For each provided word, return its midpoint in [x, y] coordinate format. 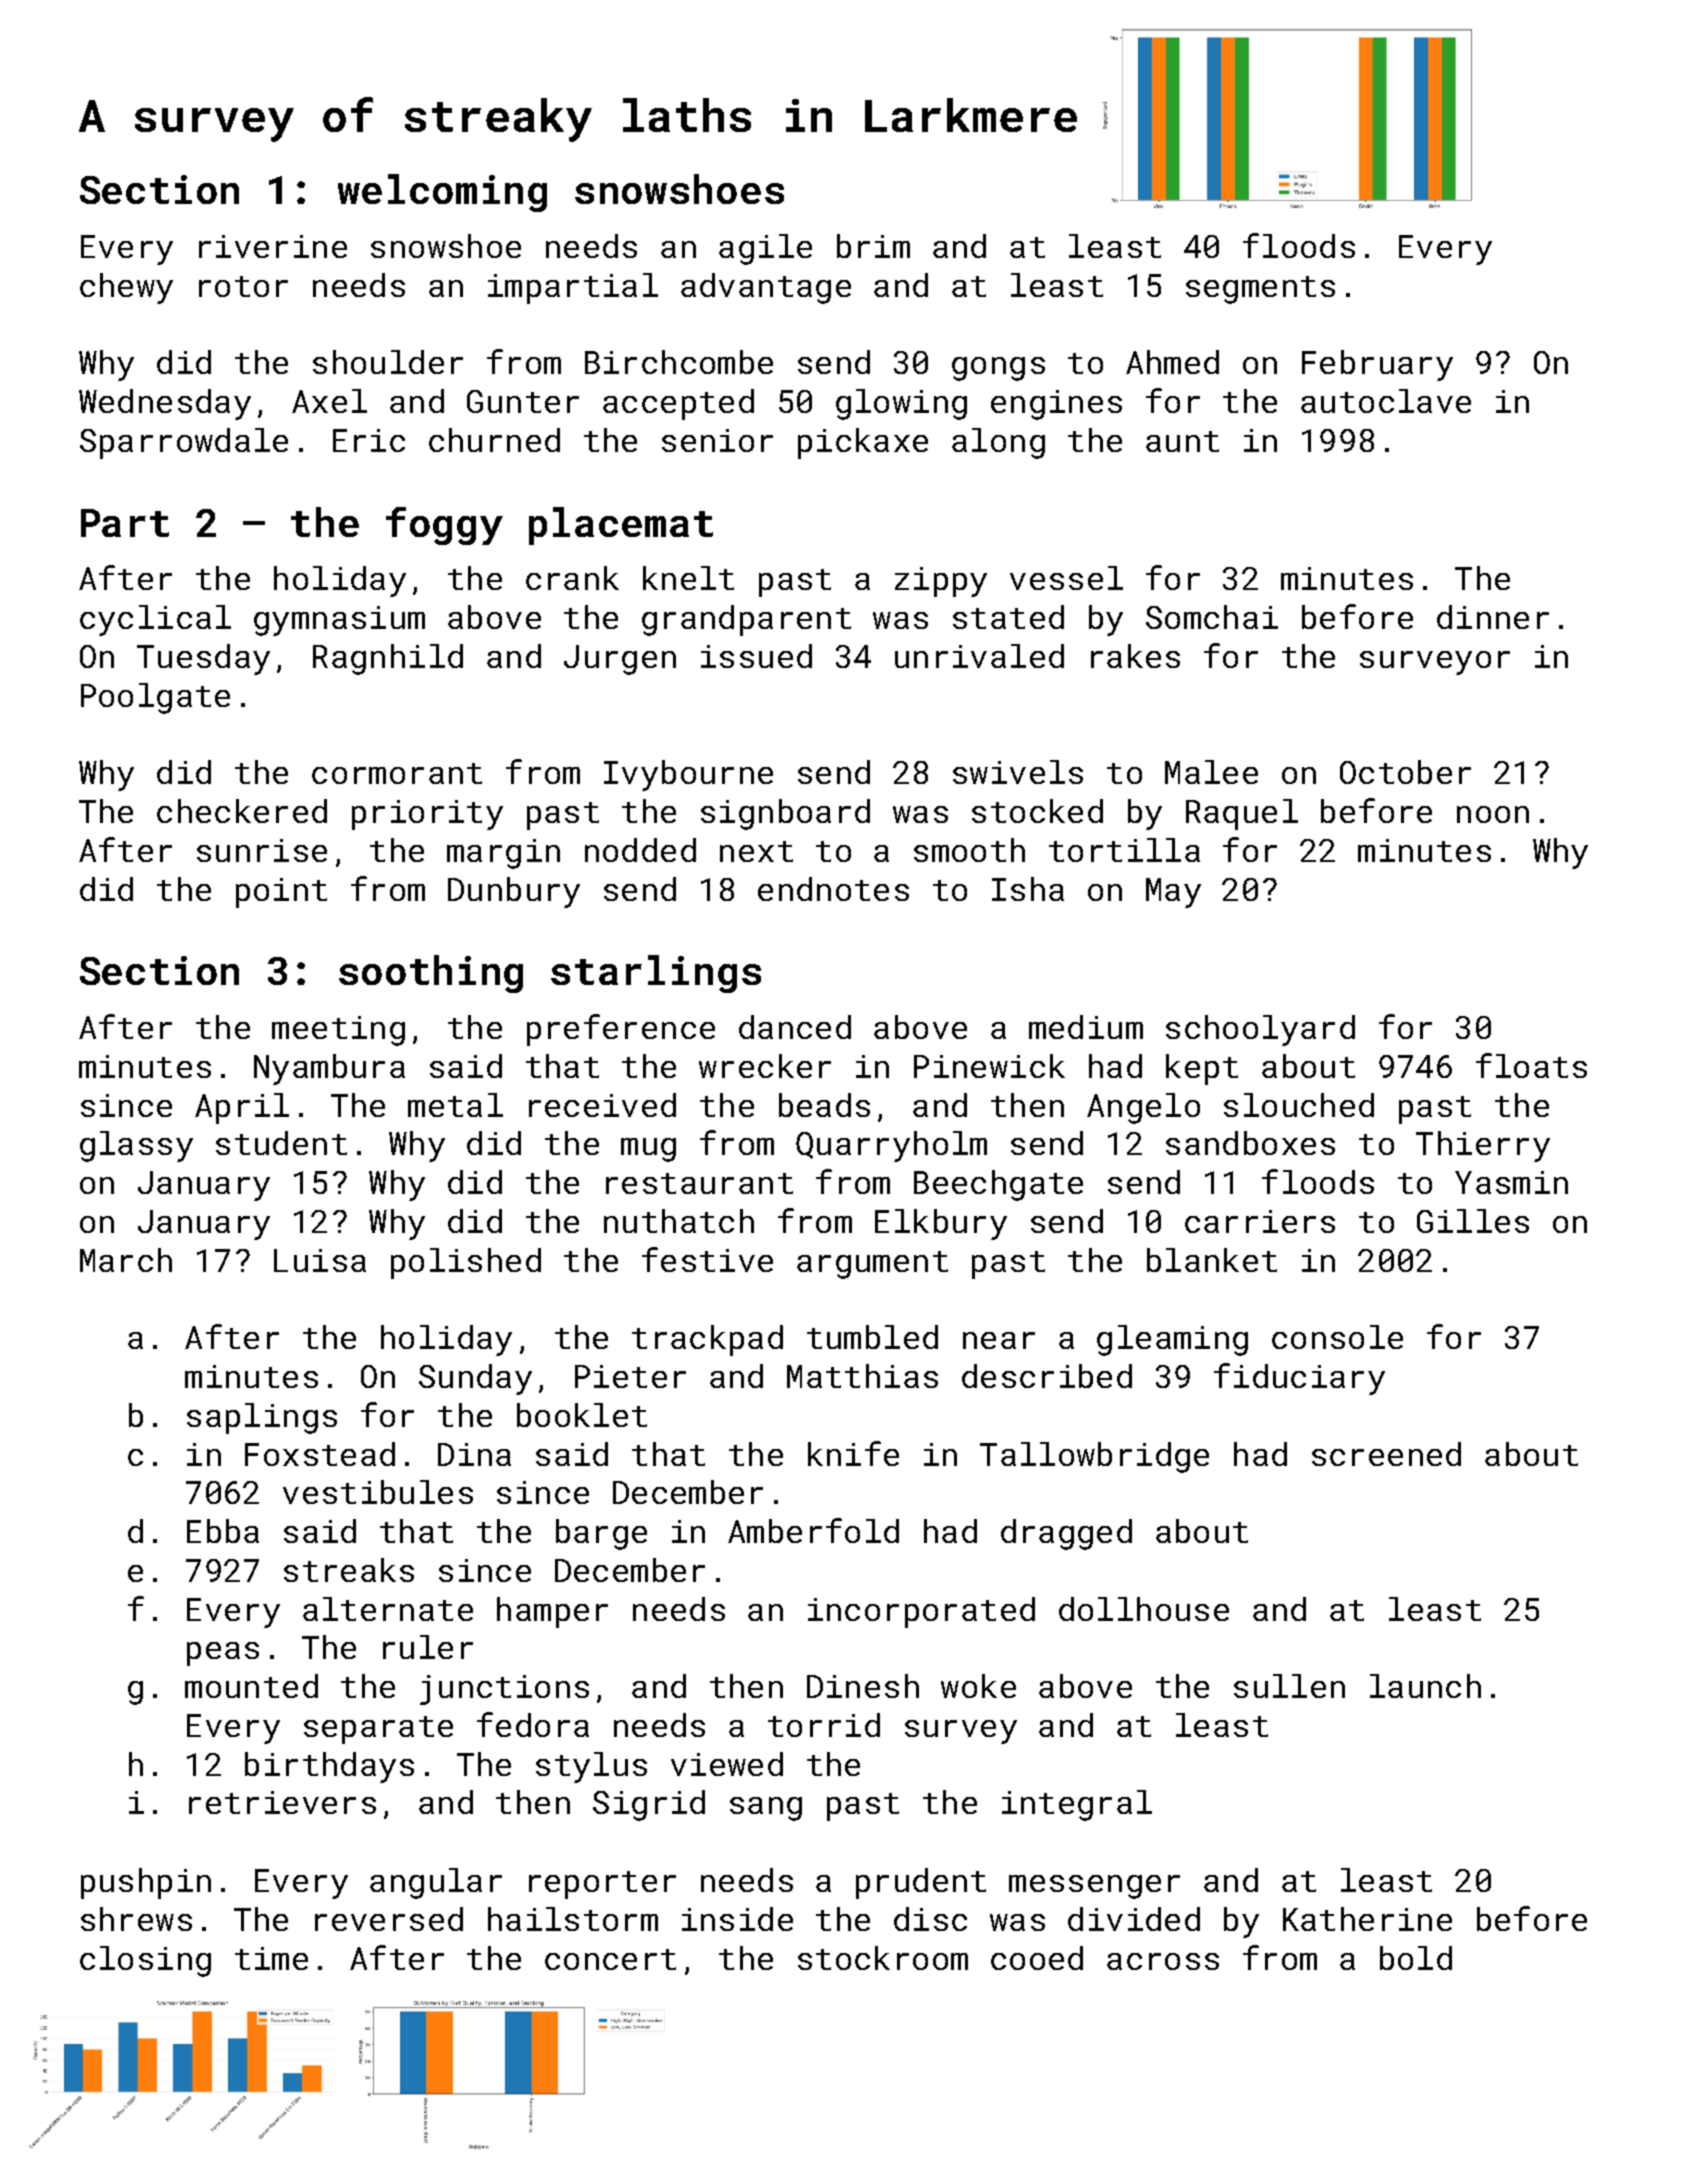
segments [1260, 290]
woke [978, 1686]
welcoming [442, 193]
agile [765, 249]
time [271, 1958]
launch [1425, 1686]
